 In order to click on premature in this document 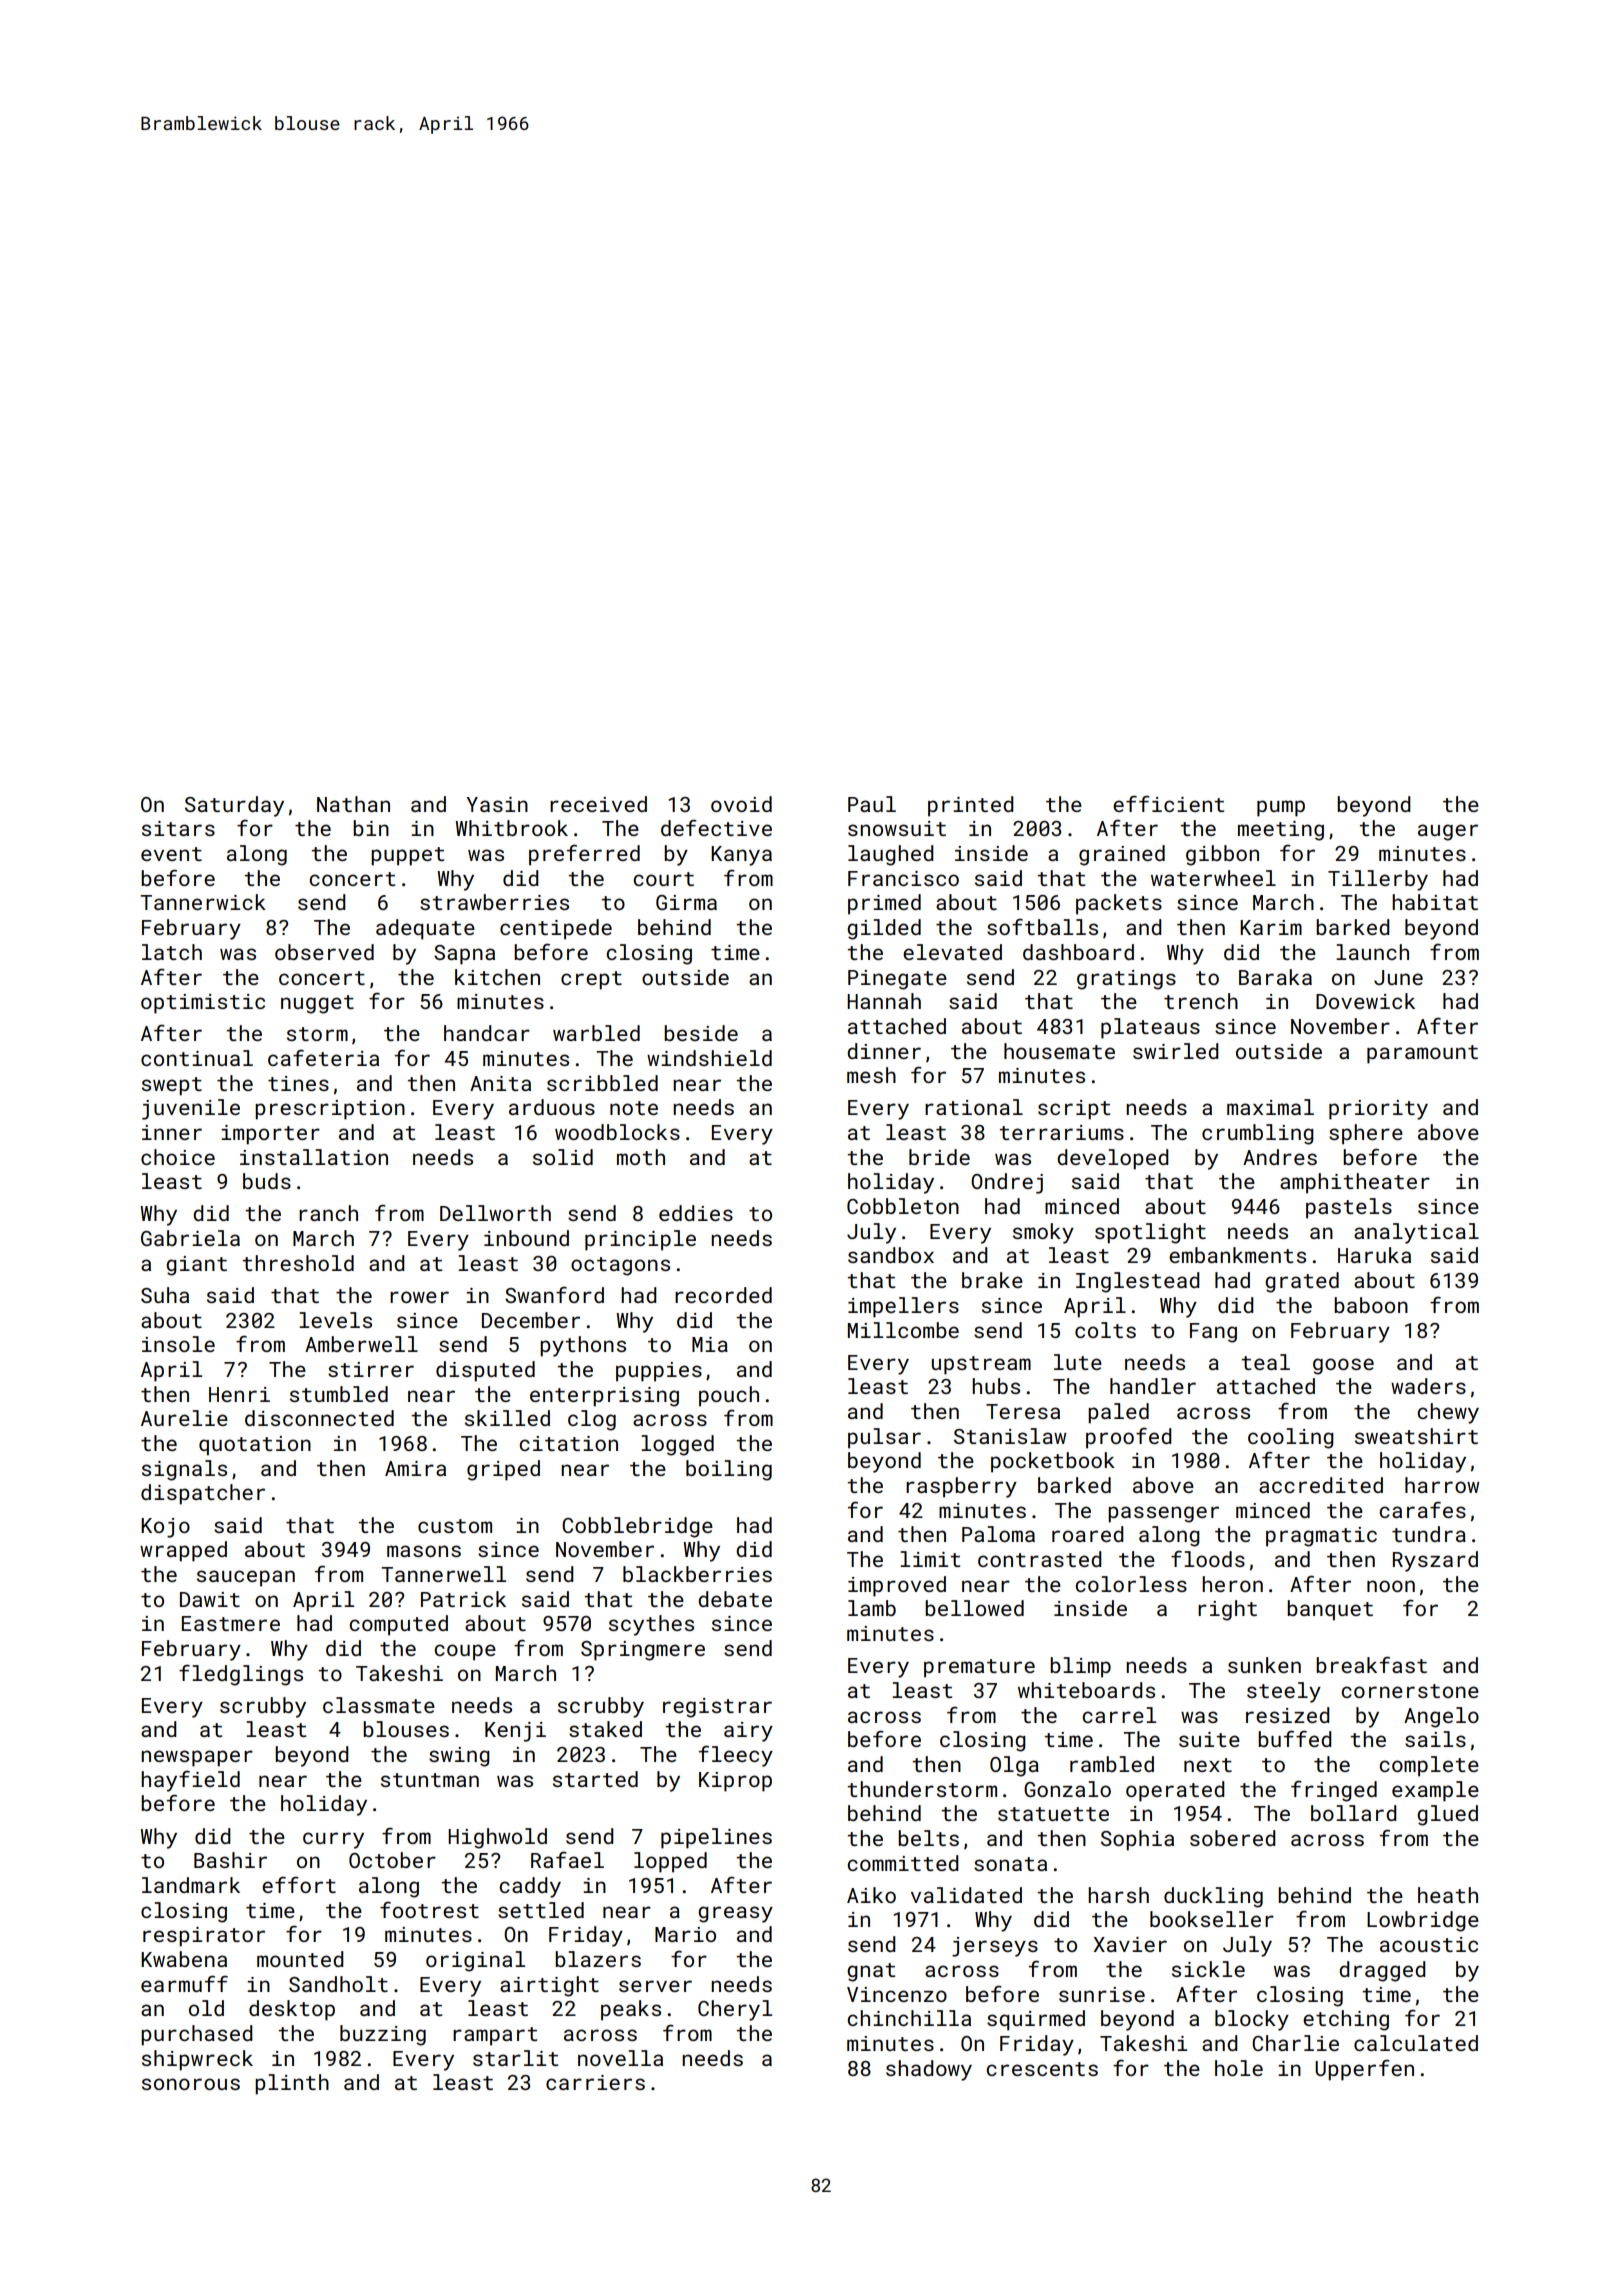, I will do `click(979, 1668)`.
